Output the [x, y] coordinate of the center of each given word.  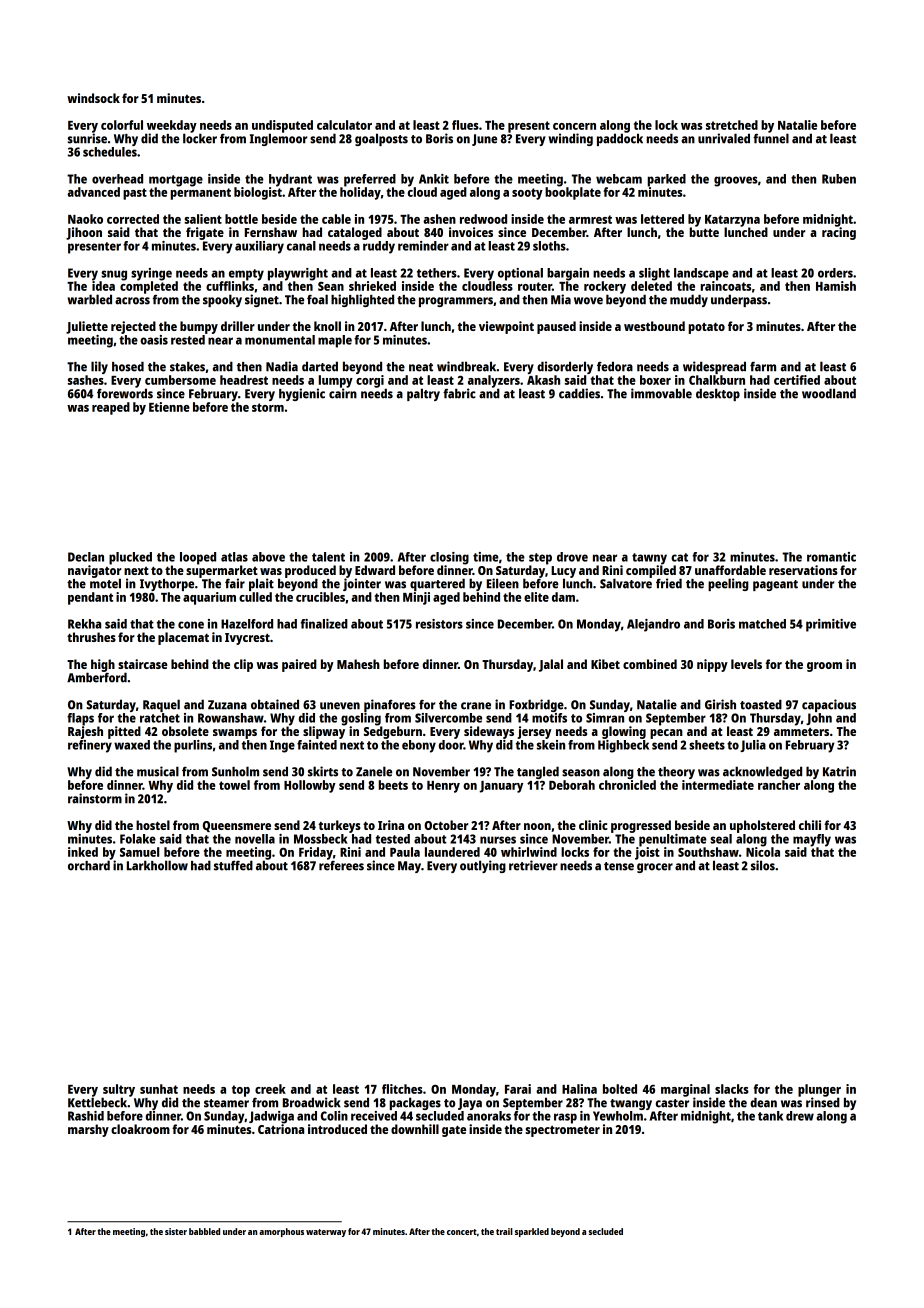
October [446, 825]
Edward [375, 570]
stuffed [233, 865]
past [135, 194]
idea [103, 286]
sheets [707, 745]
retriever [533, 865]
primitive [831, 625]
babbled [204, 1231]
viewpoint [506, 327]
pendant [90, 598]
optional [520, 274]
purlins [193, 746]
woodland [829, 393]
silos [763, 865]
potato [707, 328]
